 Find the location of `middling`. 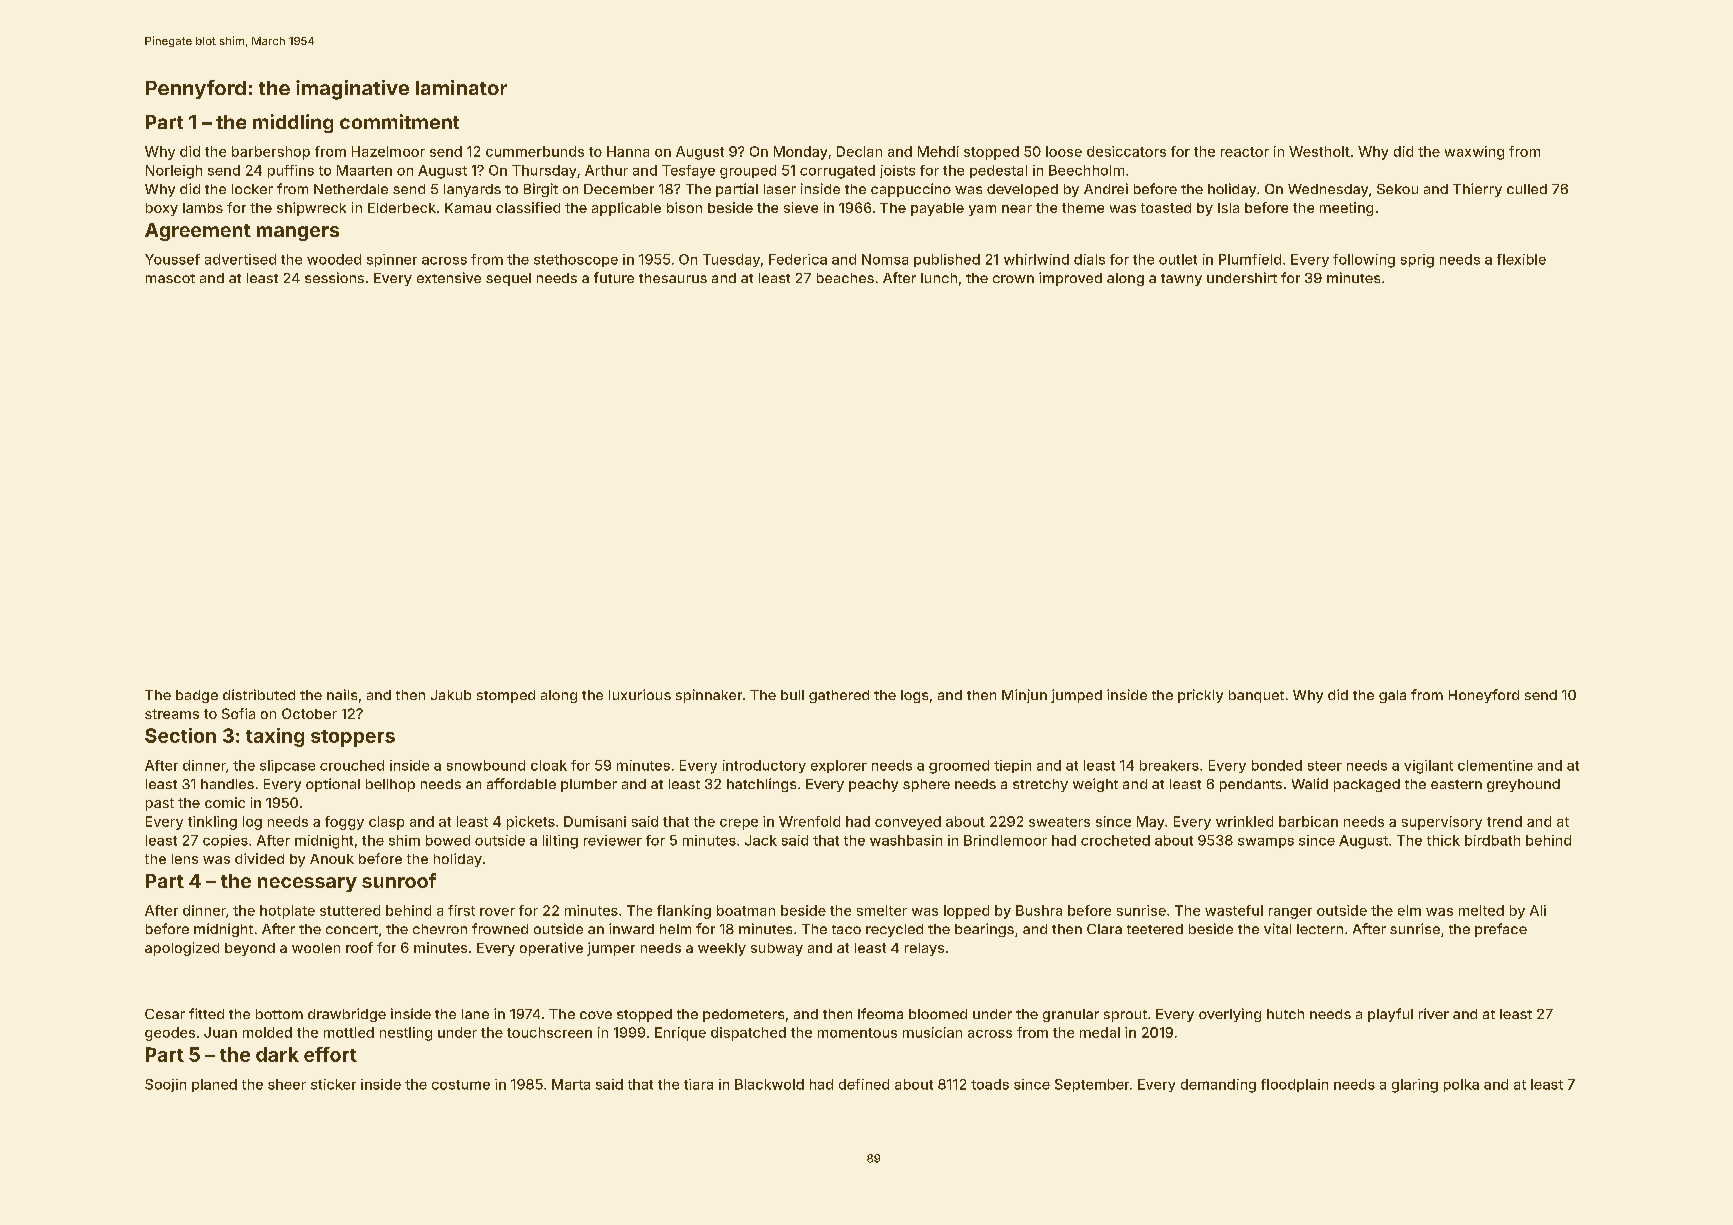

middling is located at coordinates (293, 123).
